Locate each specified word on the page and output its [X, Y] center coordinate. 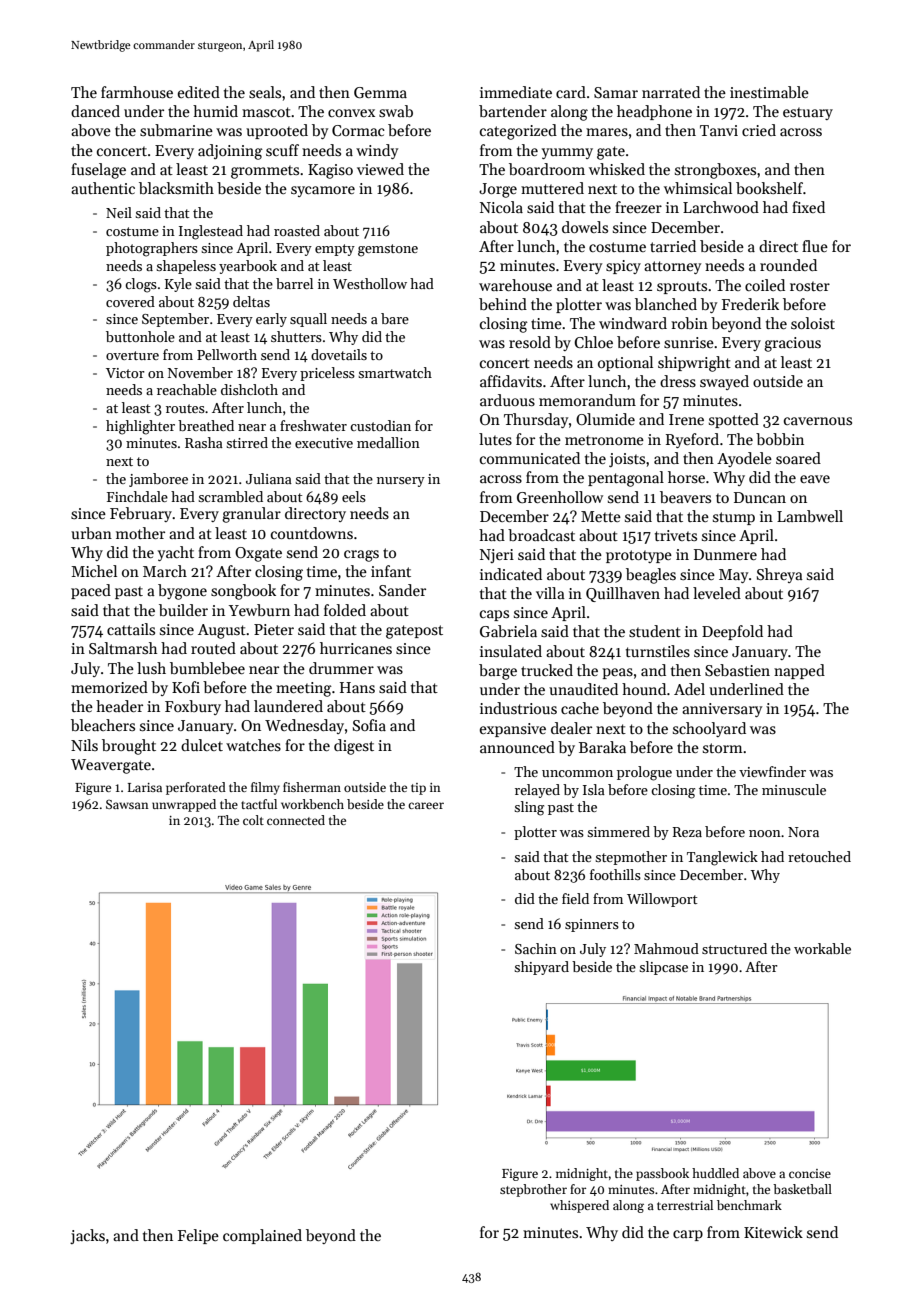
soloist [813, 323]
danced [95, 111]
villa [550, 593]
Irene [686, 419]
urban [91, 533]
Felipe [198, 1236]
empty [335, 250]
